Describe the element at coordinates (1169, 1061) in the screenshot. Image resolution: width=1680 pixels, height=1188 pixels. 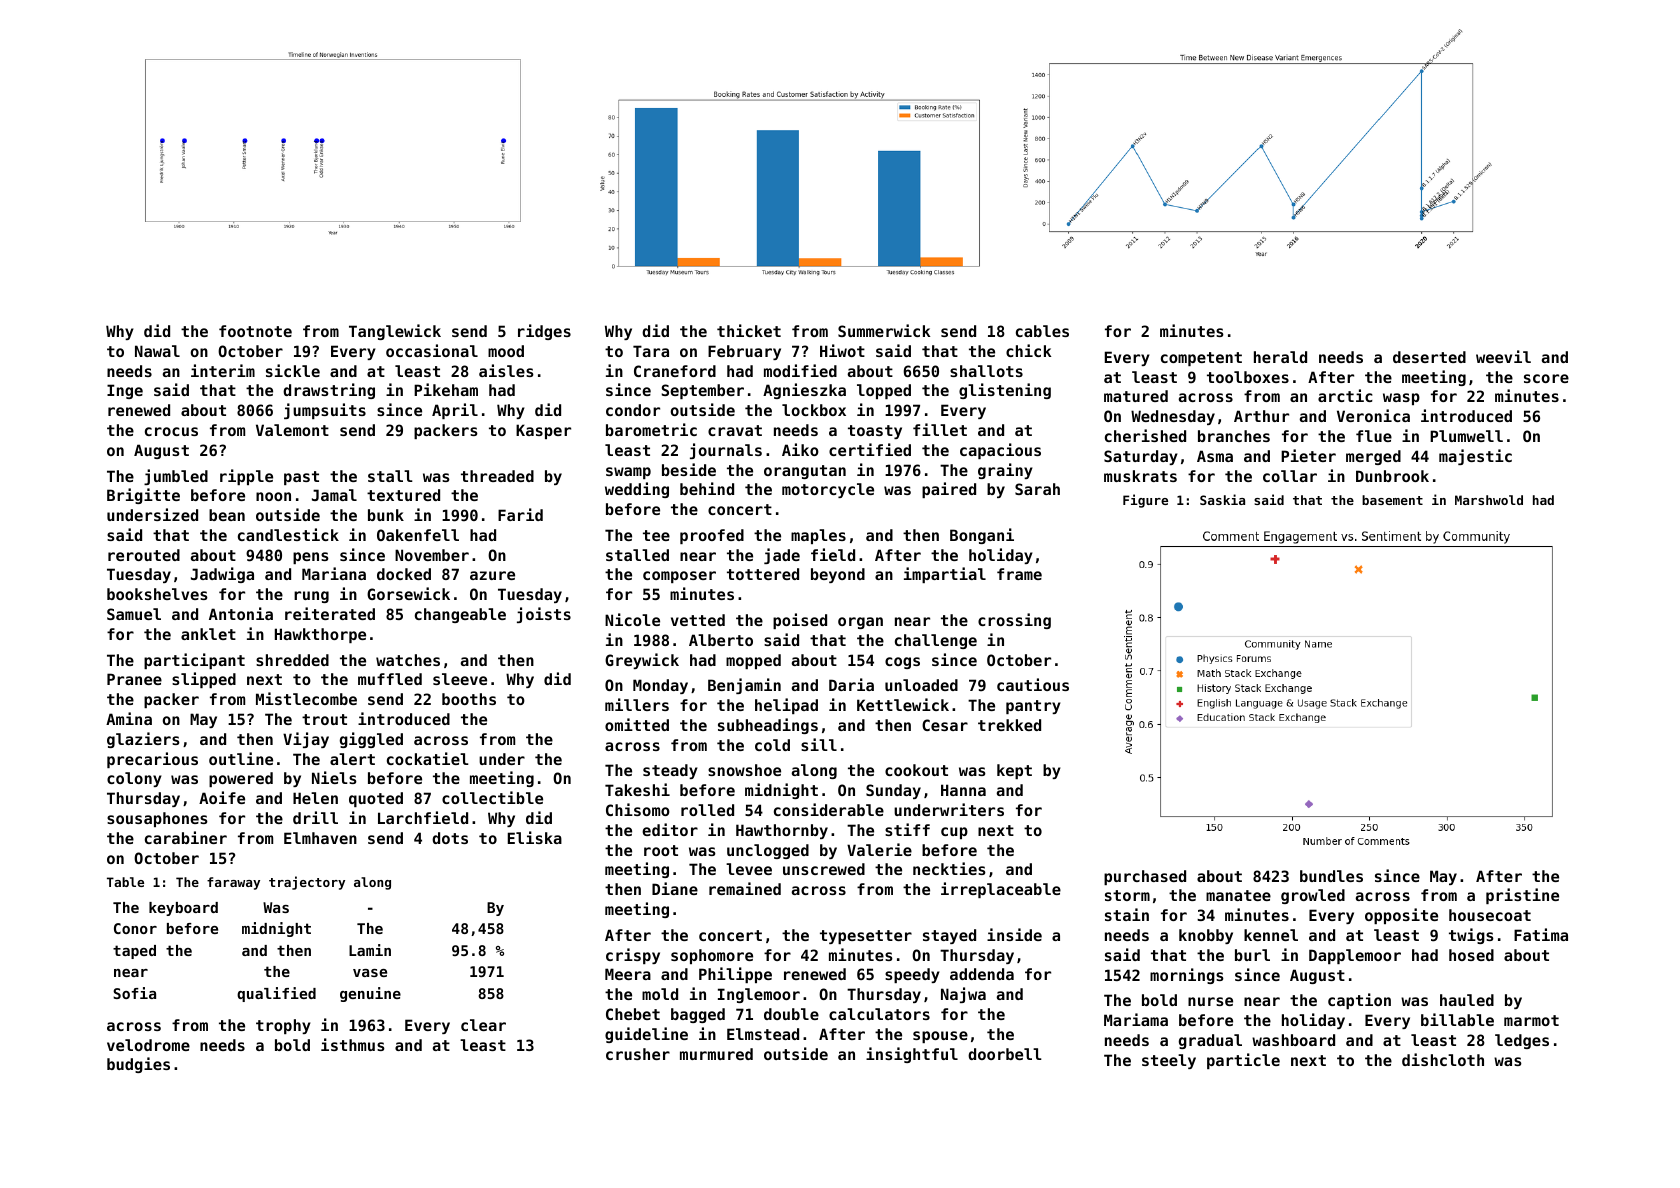
I see `steely` at that location.
